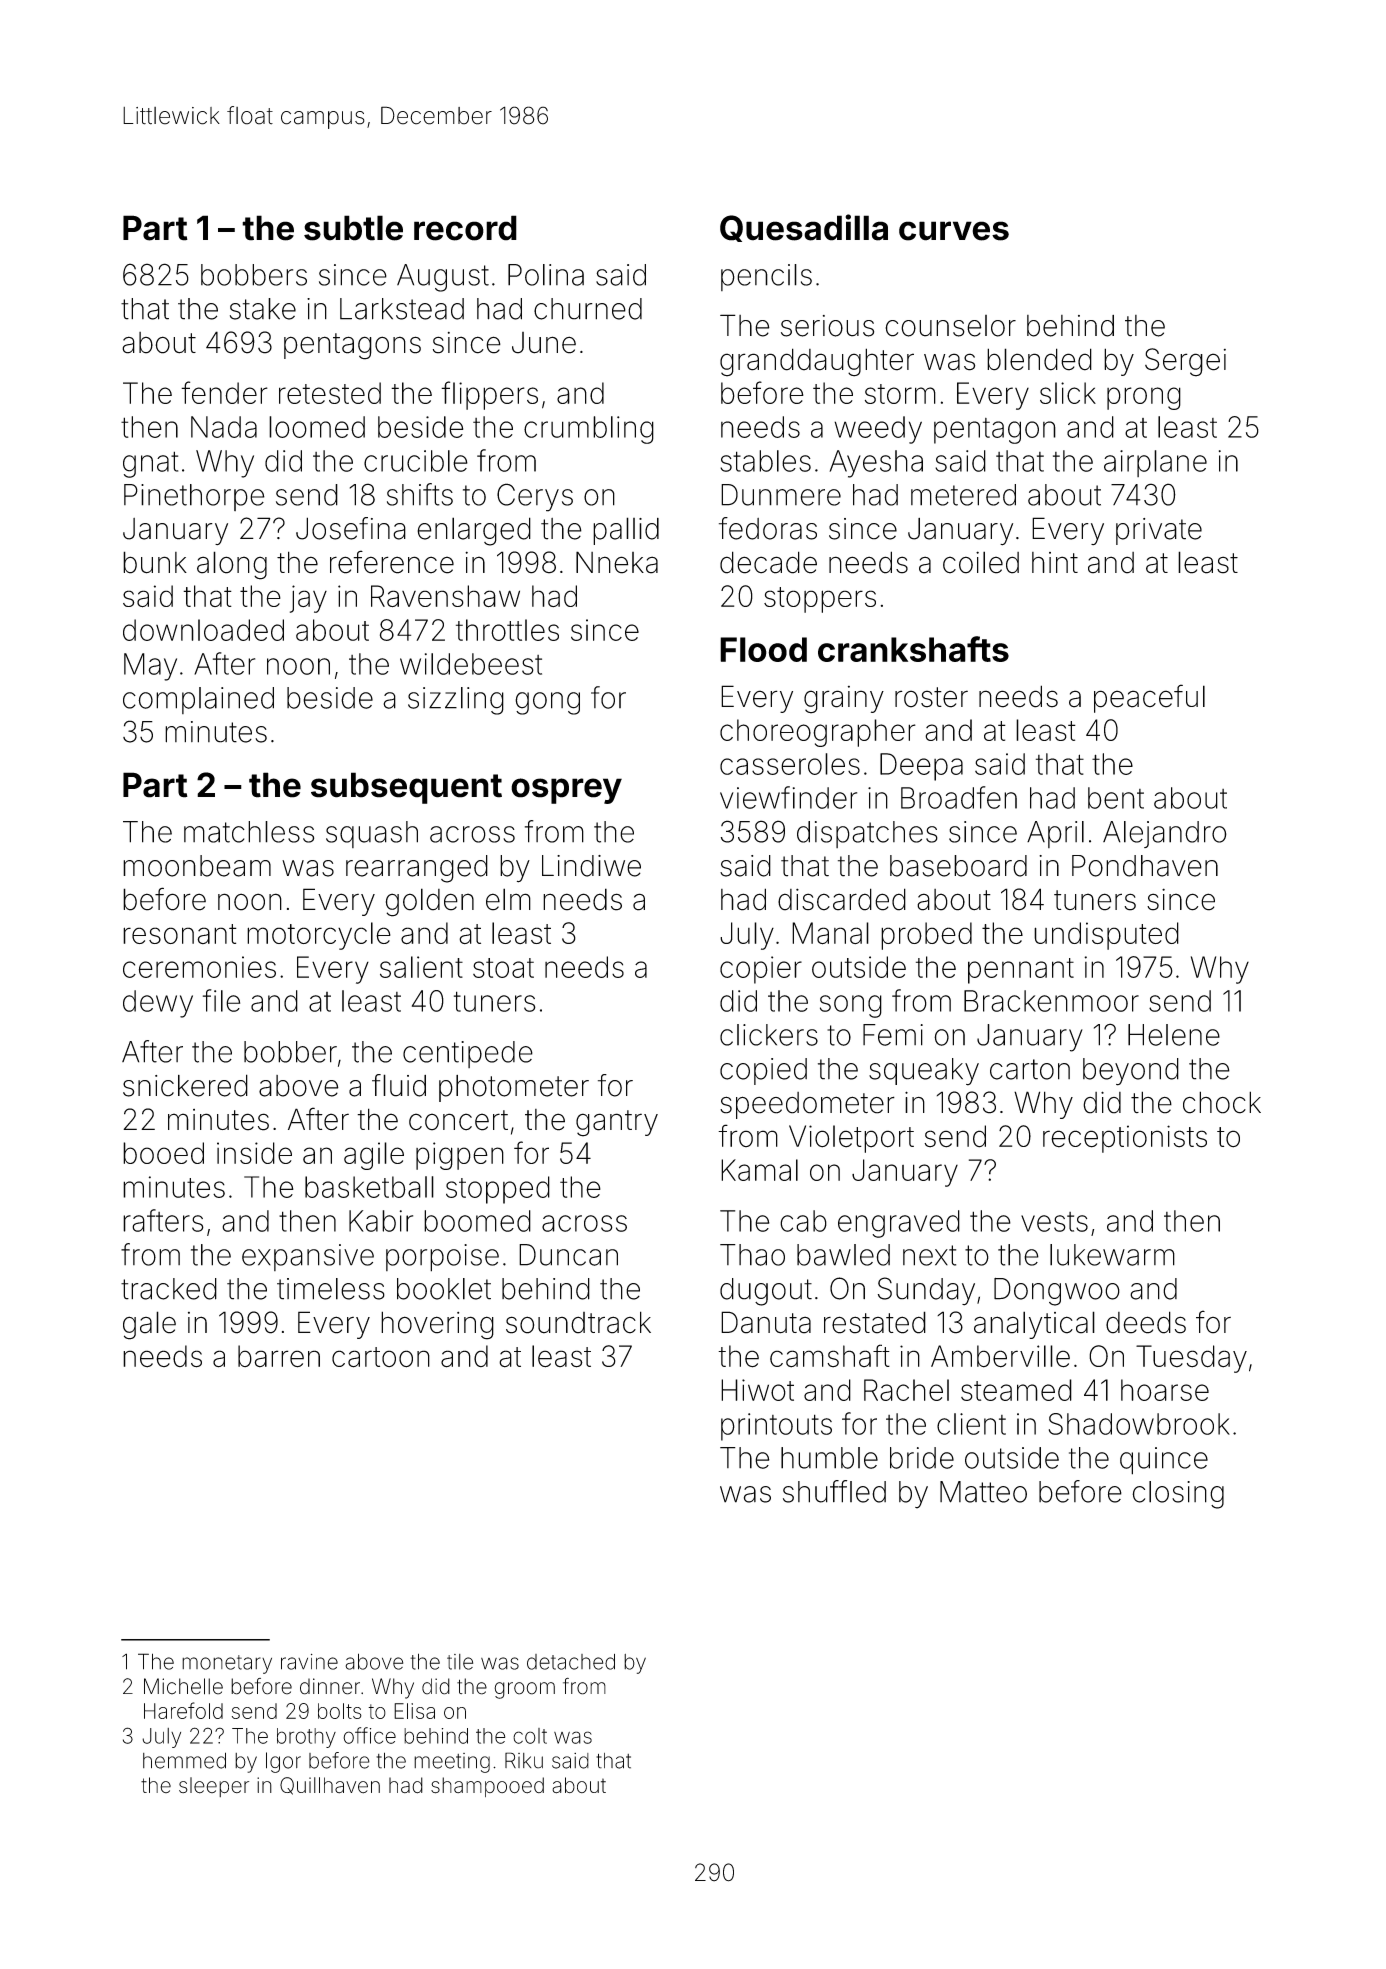 This document has height=1969, width=1386. What do you see at coordinates (340, 1711) in the document?
I see `bolts` at bounding box center [340, 1711].
